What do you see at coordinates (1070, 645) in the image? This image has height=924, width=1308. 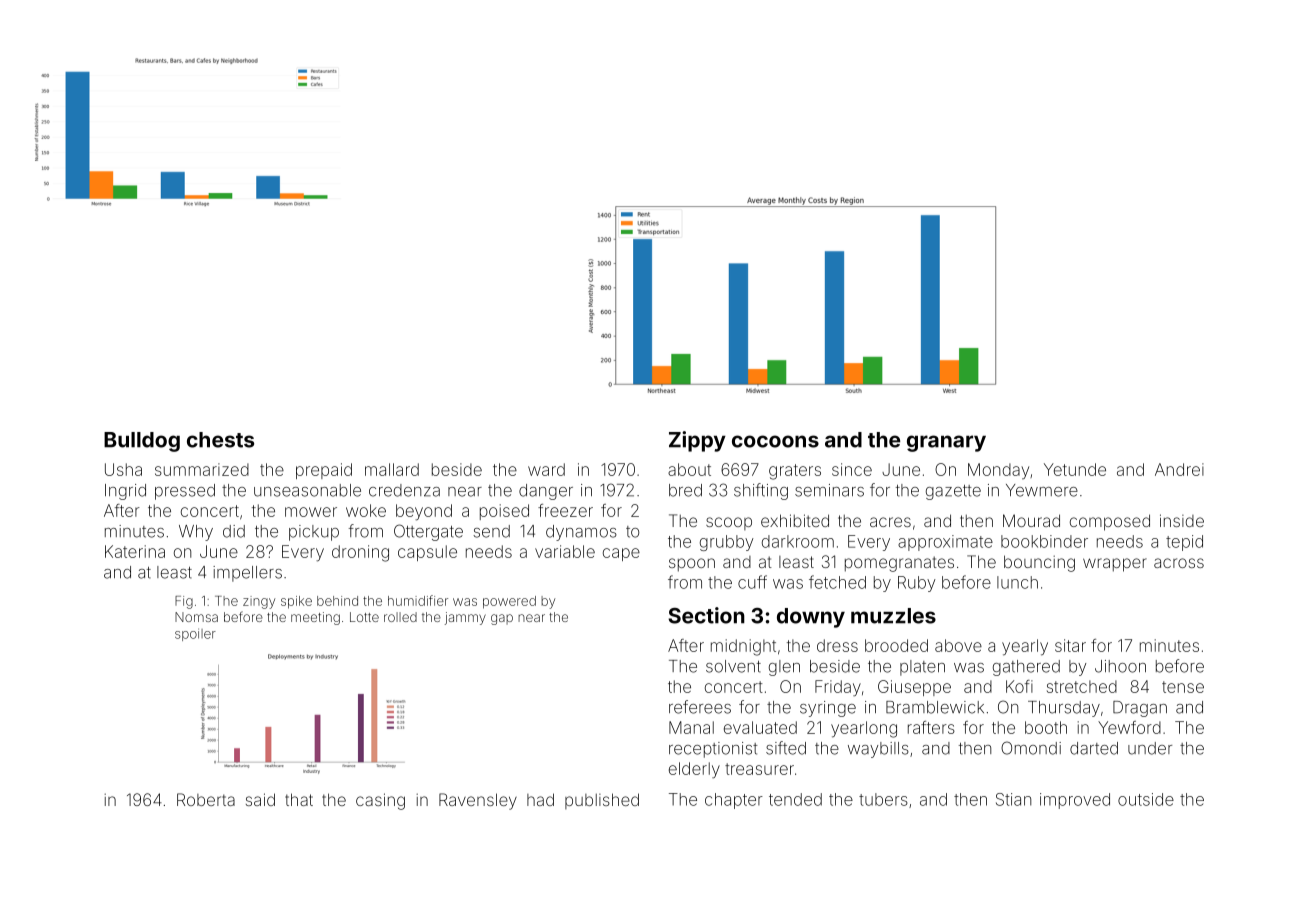 I see `sitar` at bounding box center [1070, 645].
